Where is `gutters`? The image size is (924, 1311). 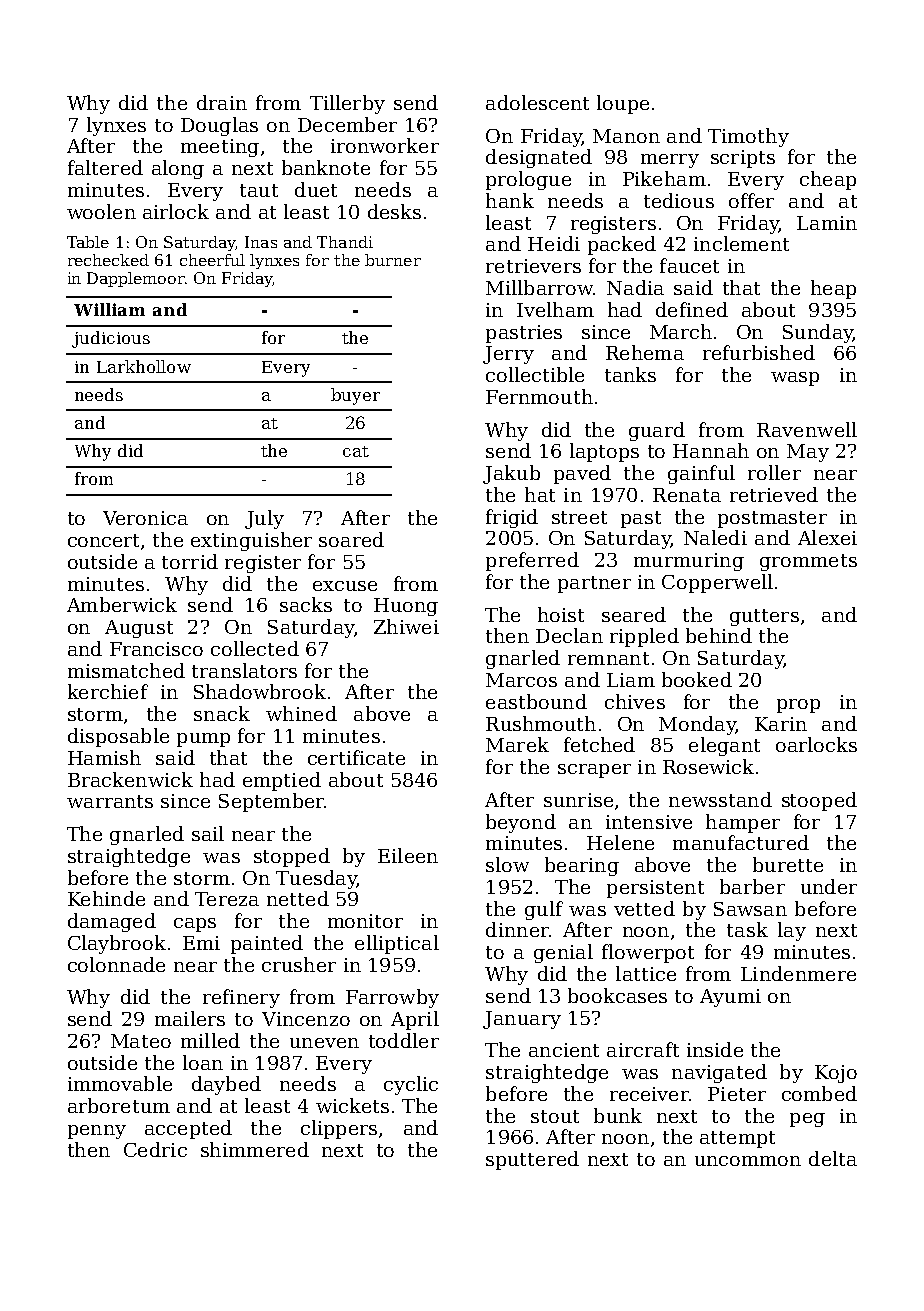 gutters is located at coordinates (764, 617).
